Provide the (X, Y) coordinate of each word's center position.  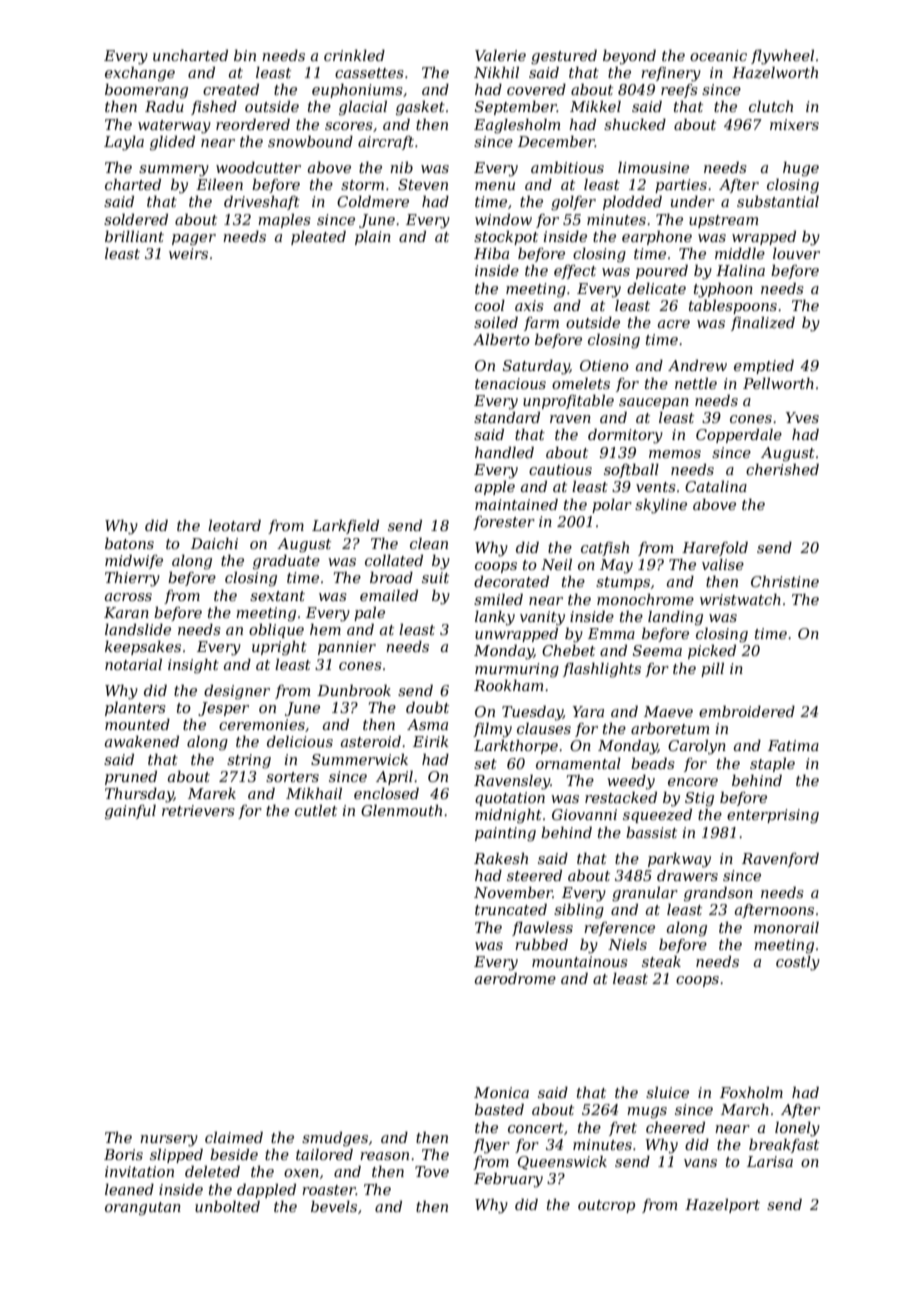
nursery (169, 1141)
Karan (126, 612)
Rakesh (501, 858)
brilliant (134, 236)
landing (675, 618)
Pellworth (778, 383)
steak (661, 961)
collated (394, 560)
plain (373, 237)
